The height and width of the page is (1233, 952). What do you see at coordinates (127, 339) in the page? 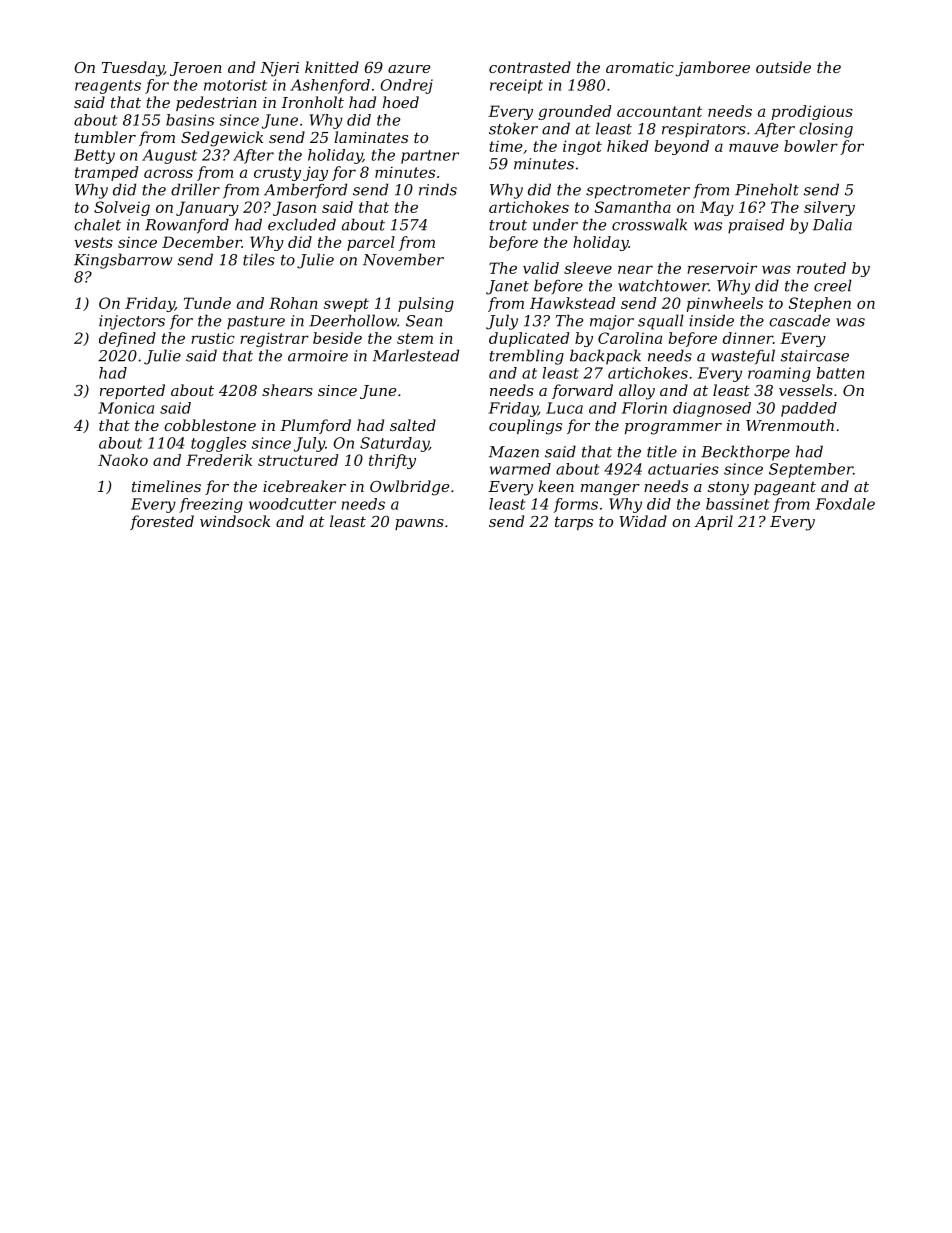
I see `defined` at bounding box center [127, 339].
